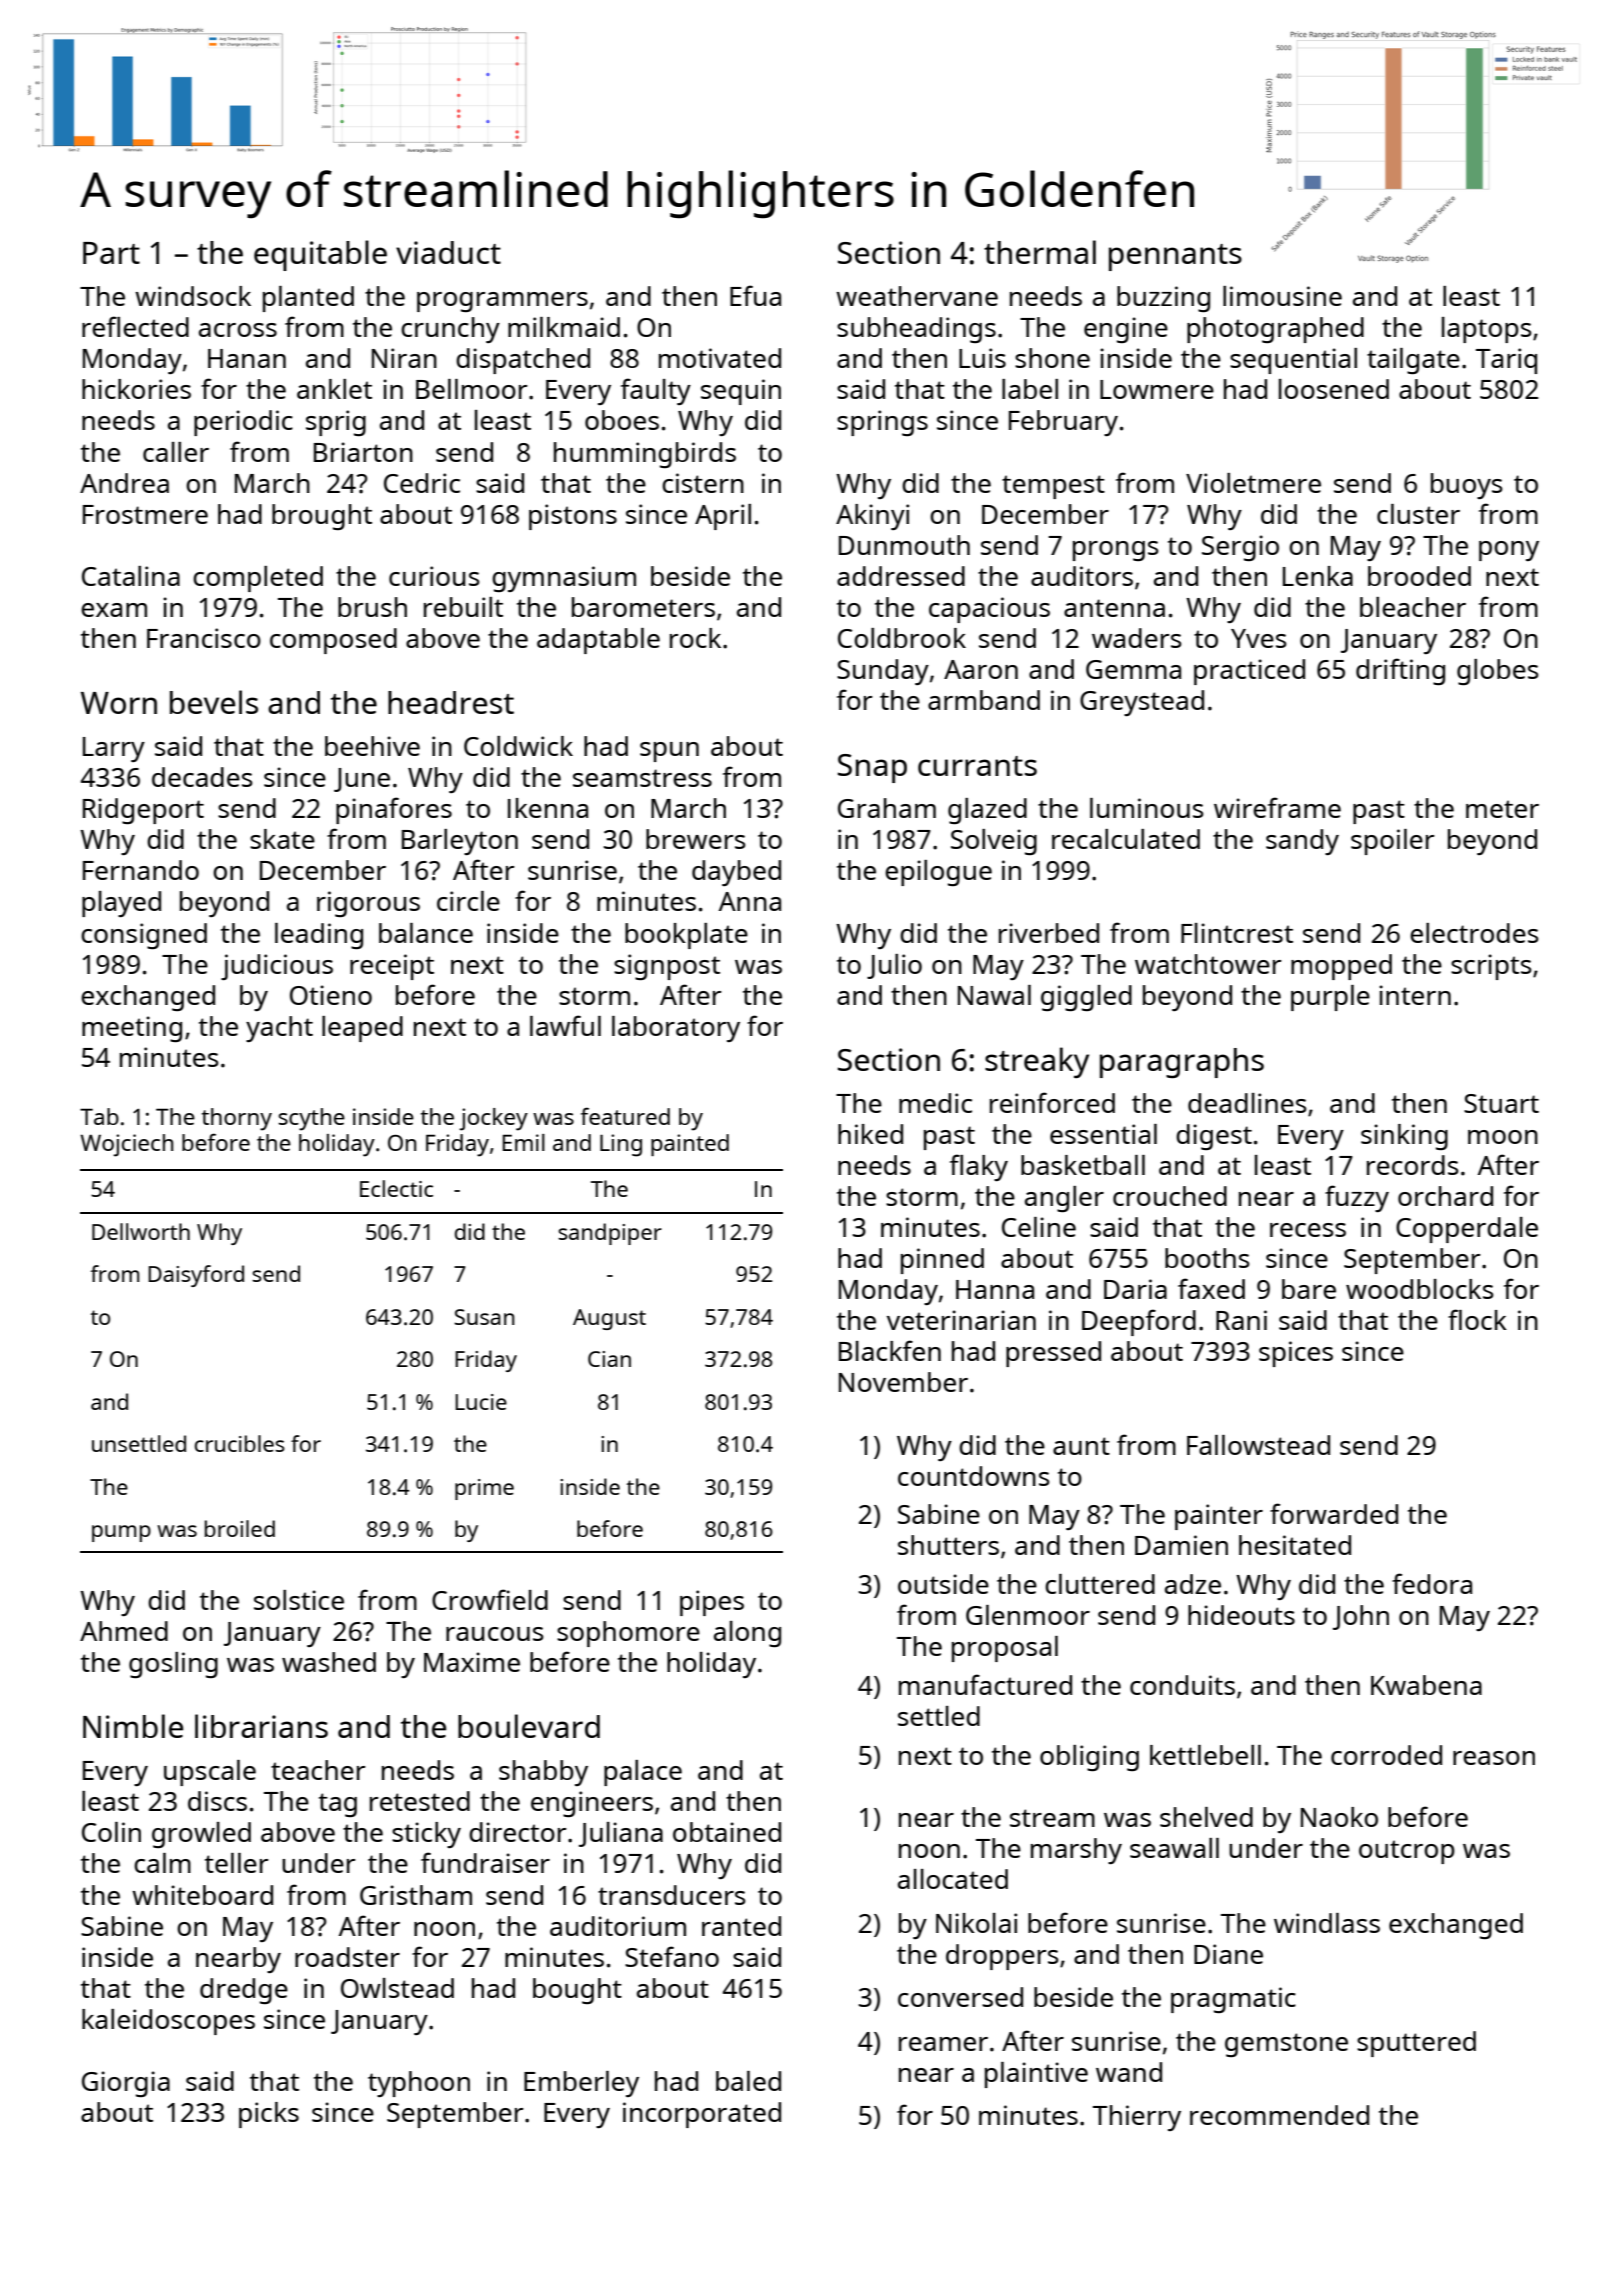 The height and width of the screenshot is (2292, 1620). I want to click on pennants, so click(1175, 257).
